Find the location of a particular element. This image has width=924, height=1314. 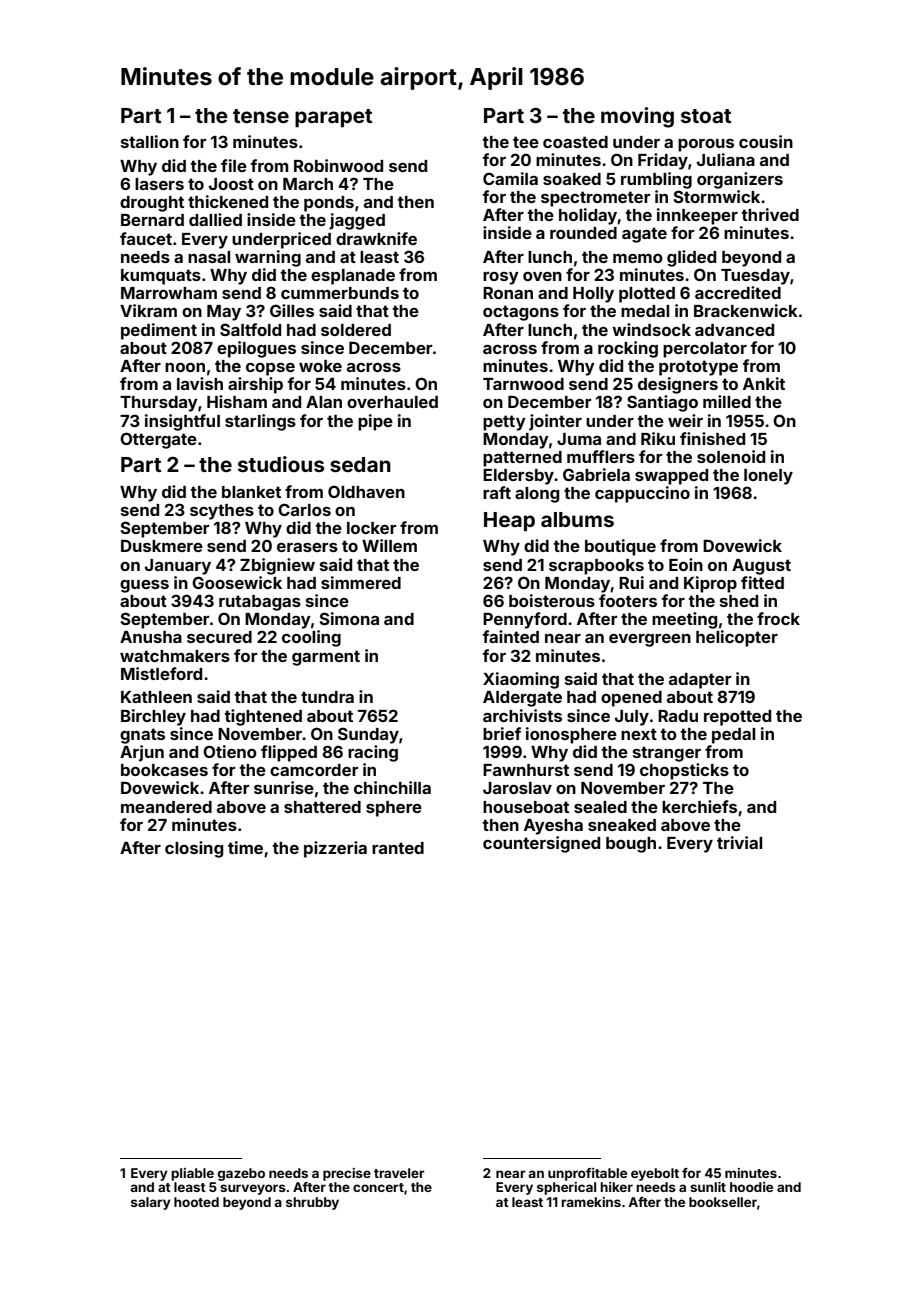

overhauled is located at coordinates (392, 402).
